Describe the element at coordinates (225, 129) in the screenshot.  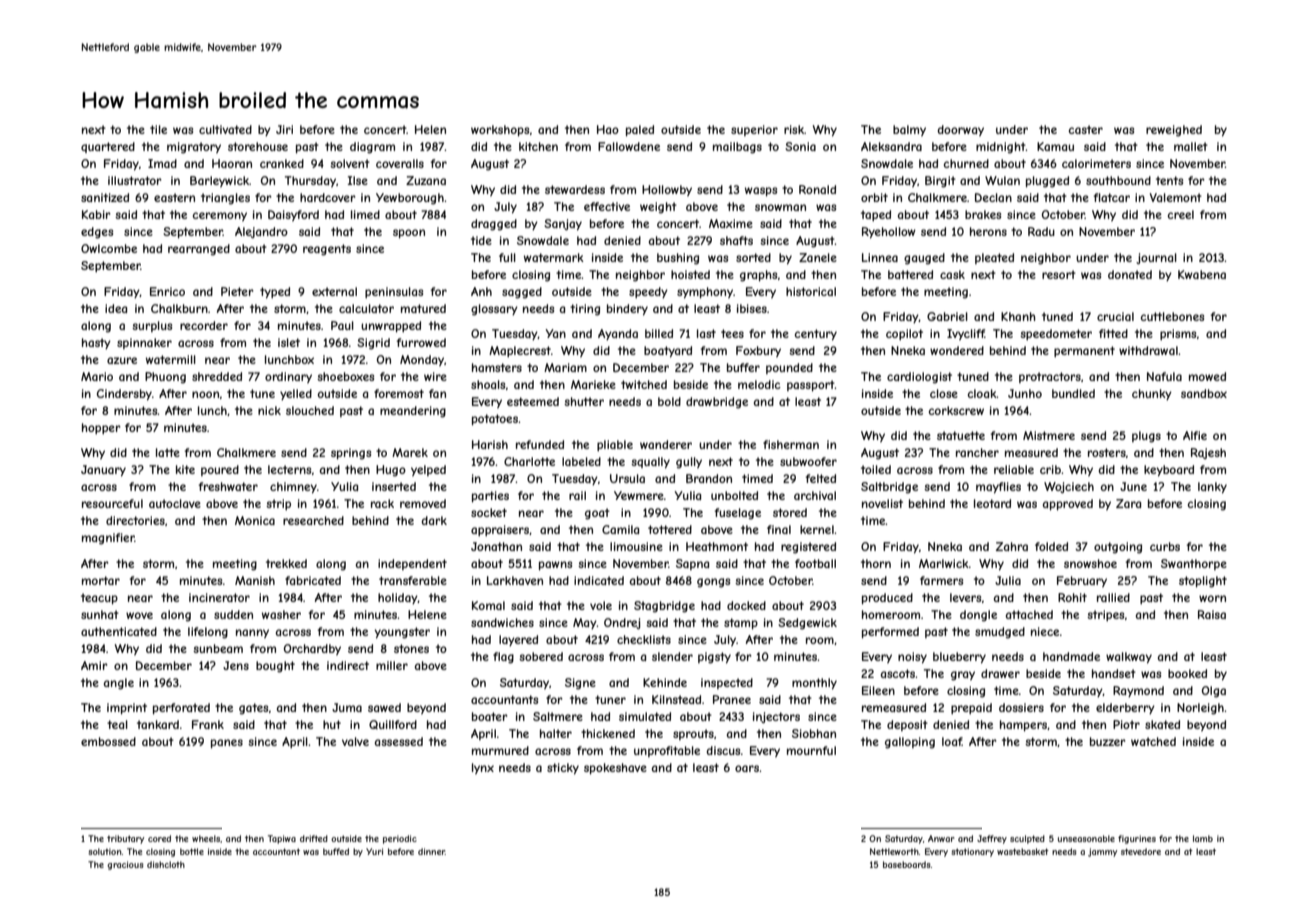
I see `cultivated` at that location.
